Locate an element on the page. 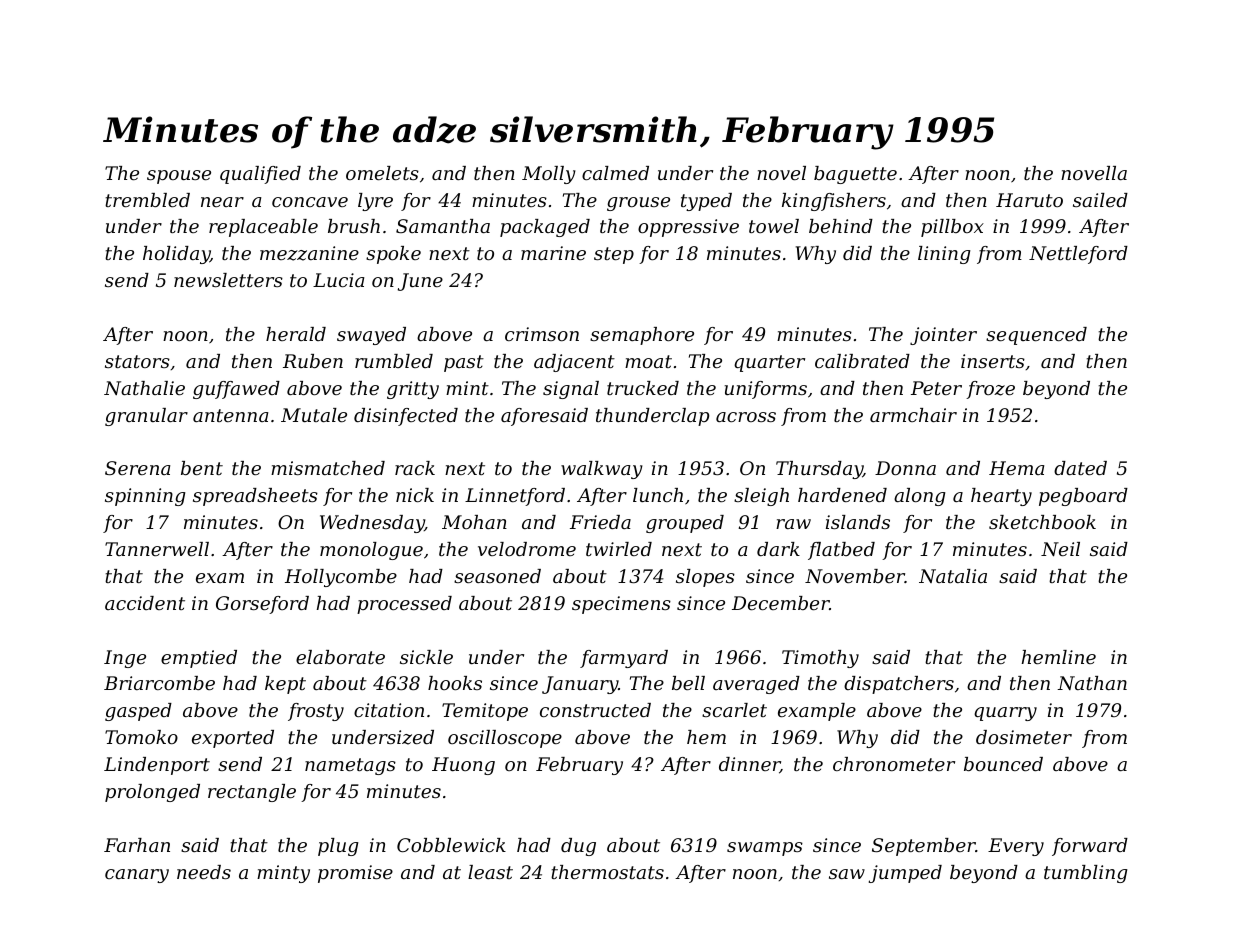 The image size is (1233, 952). uniforms is located at coordinates (766, 390).
